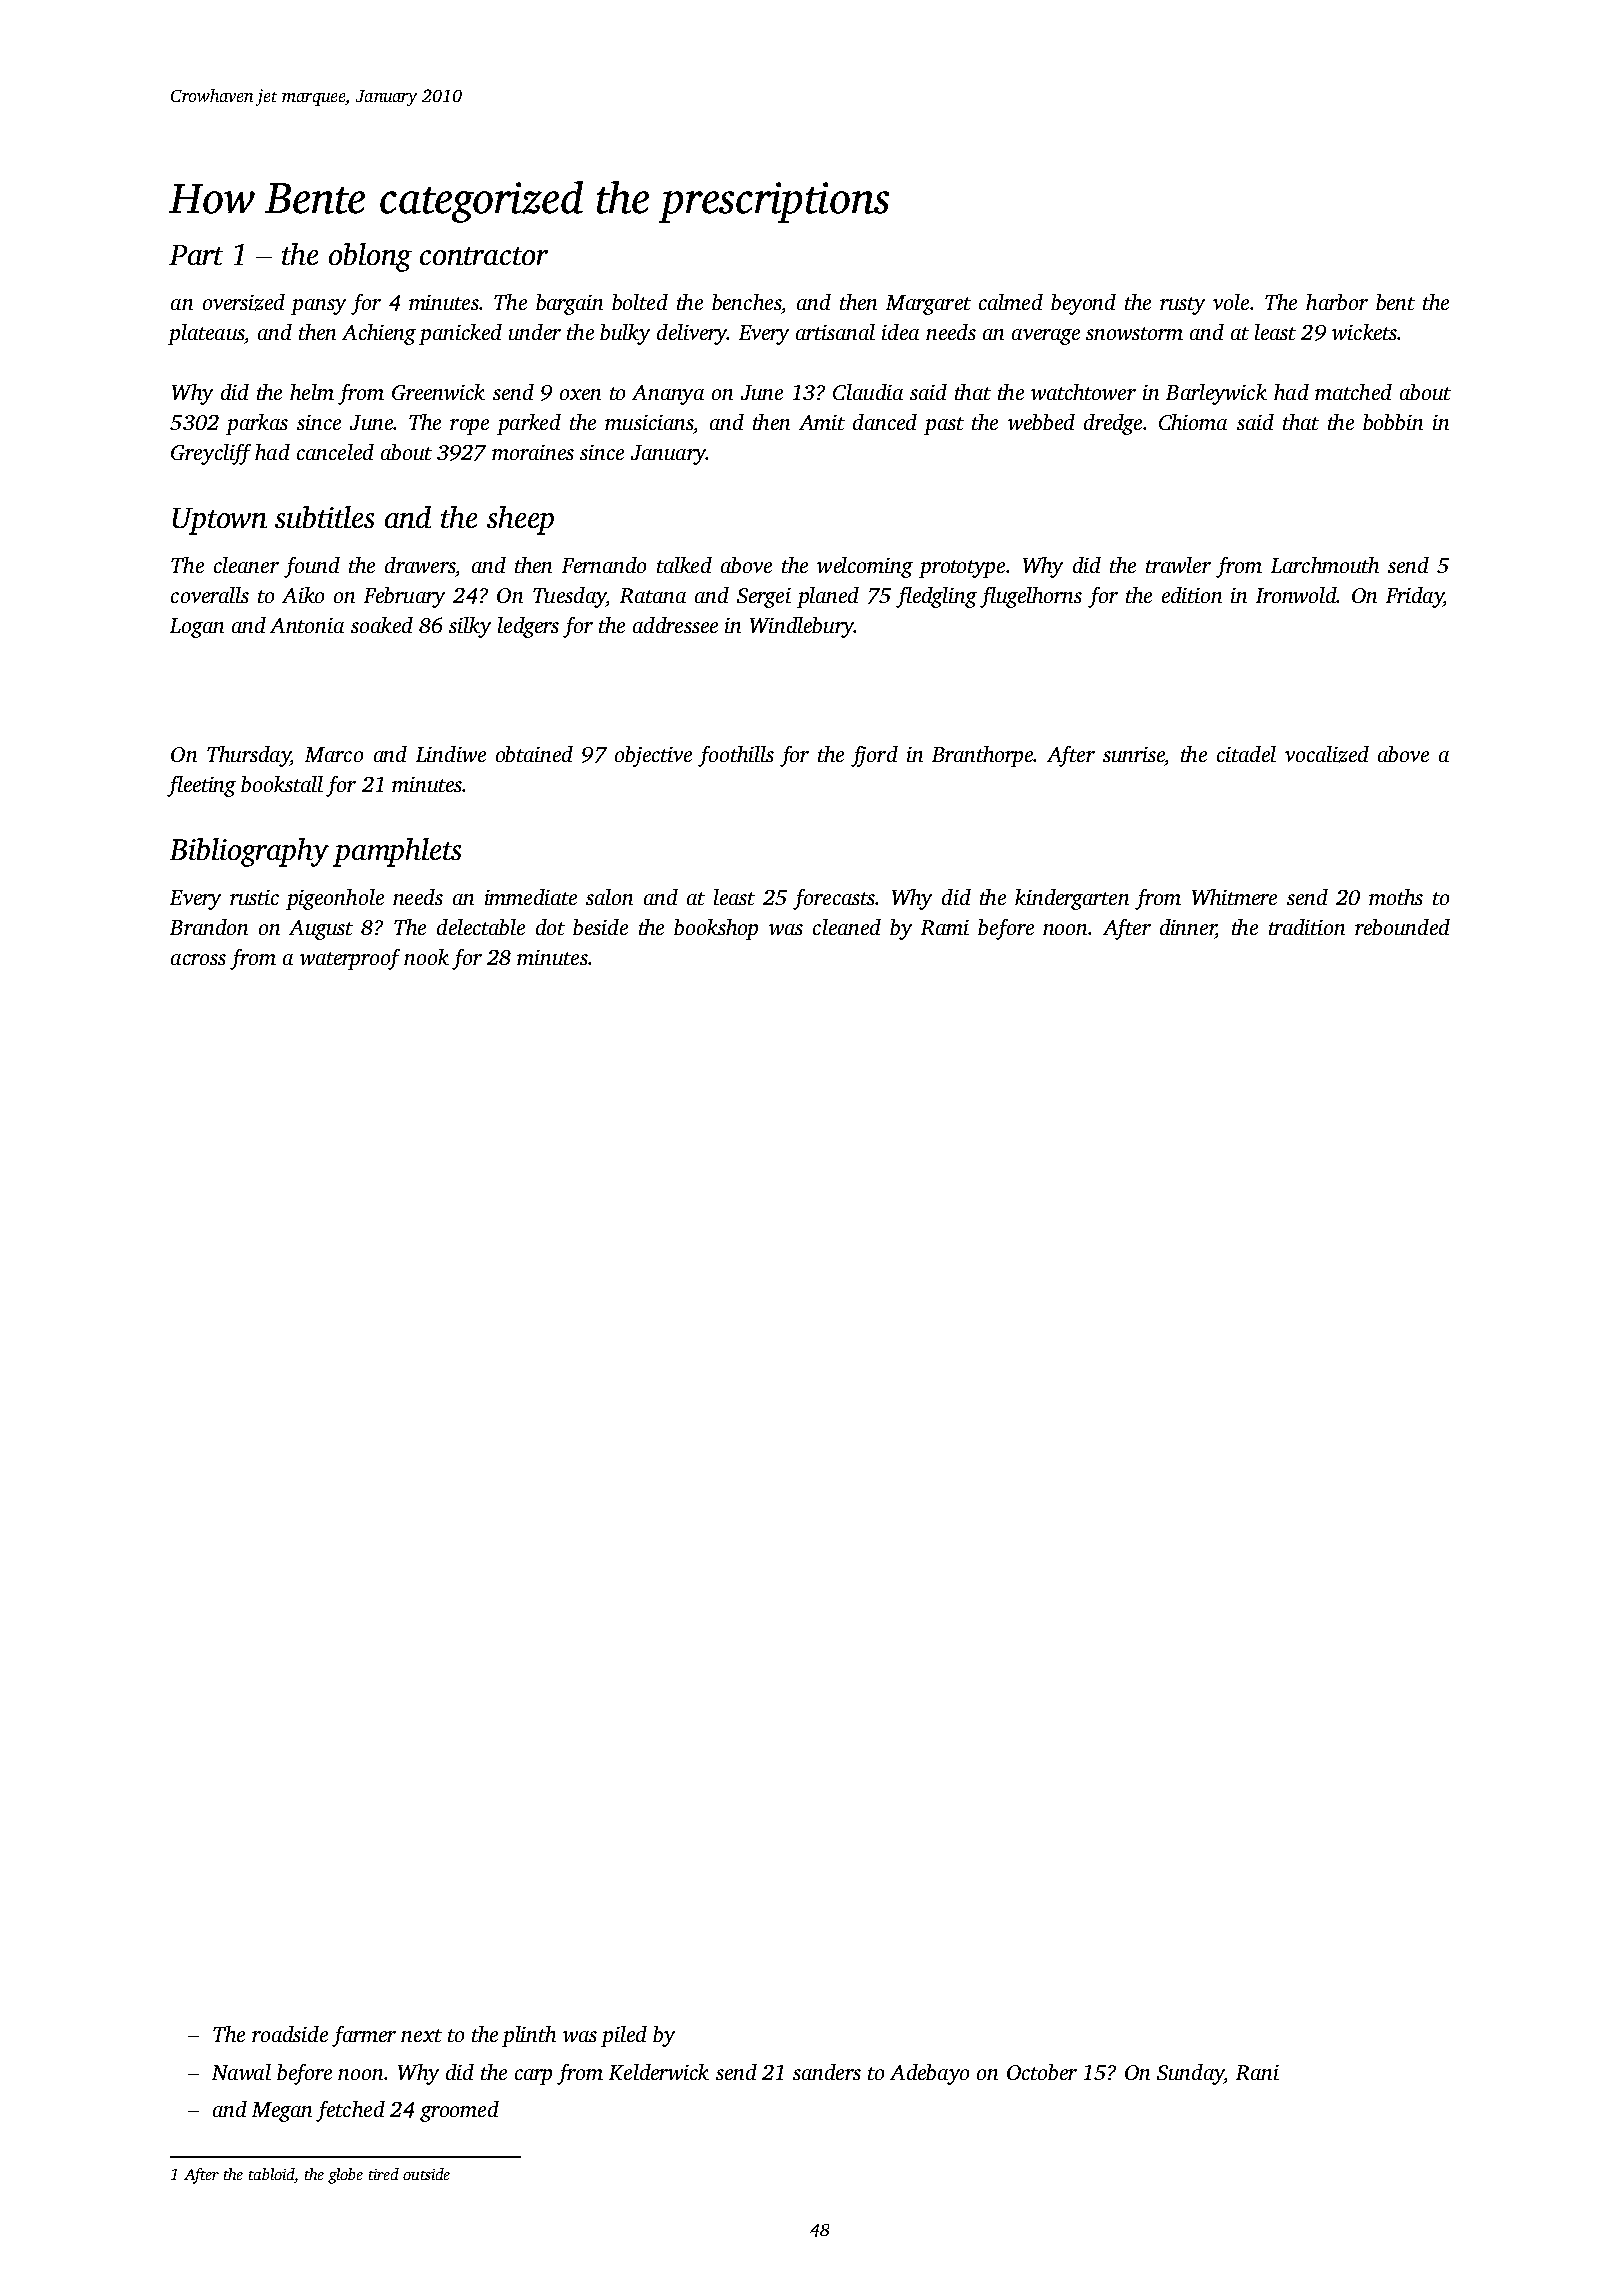  What do you see at coordinates (198, 959) in the screenshot?
I see `across` at bounding box center [198, 959].
